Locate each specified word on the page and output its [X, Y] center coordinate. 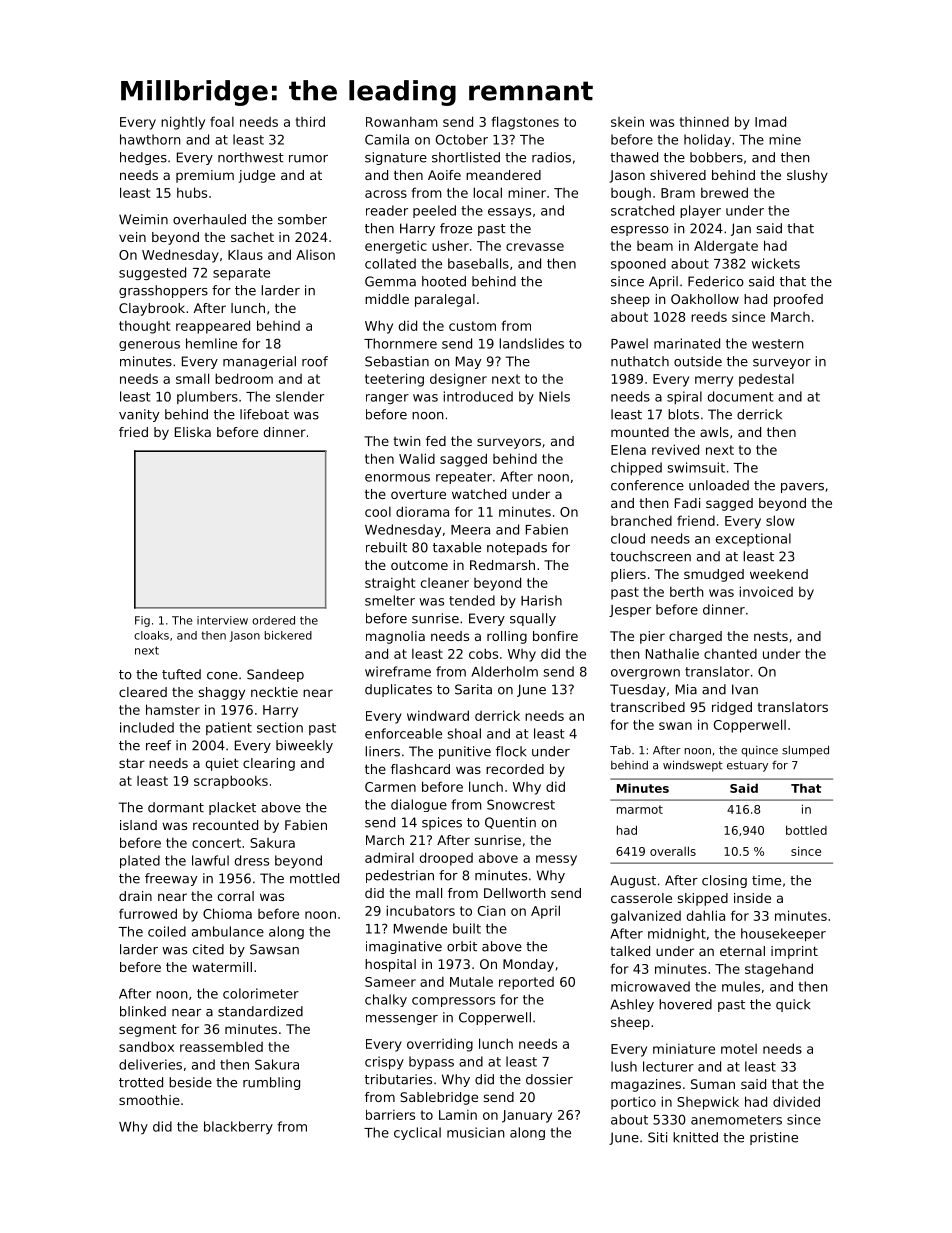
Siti [657, 1137]
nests [771, 636]
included [147, 727]
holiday [707, 140]
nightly [183, 123]
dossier [549, 1079]
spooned [638, 264]
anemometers [736, 1120]
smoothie [149, 1100]
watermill [222, 967]
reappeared [213, 327]
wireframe [398, 671]
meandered [503, 175]
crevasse [535, 247]
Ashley [632, 1005]
